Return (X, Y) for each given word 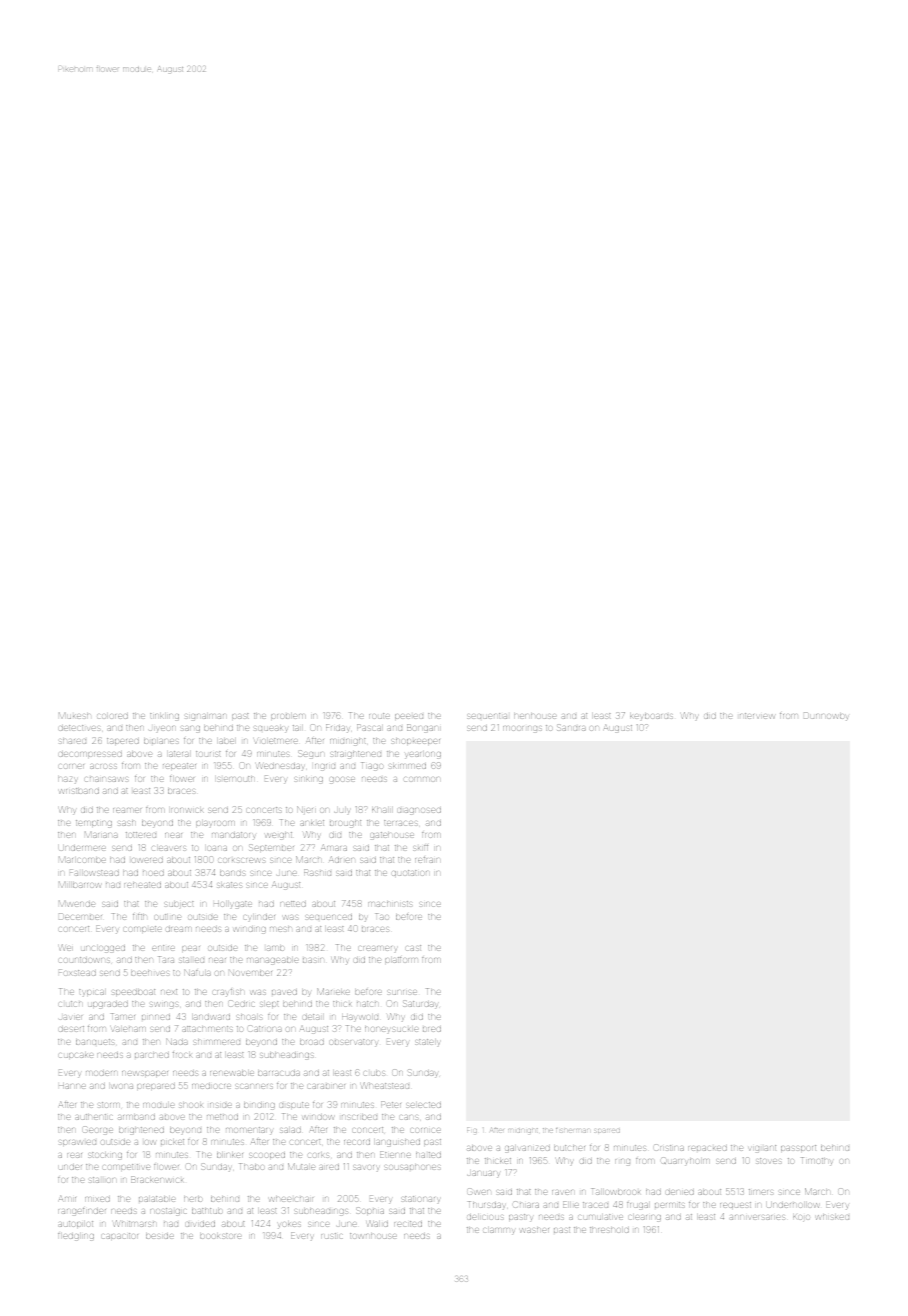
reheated (142, 885)
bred (432, 1029)
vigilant (762, 1149)
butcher (569, 1148)
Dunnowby (826, 716)
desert (71, 1029)
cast (413, 948)
